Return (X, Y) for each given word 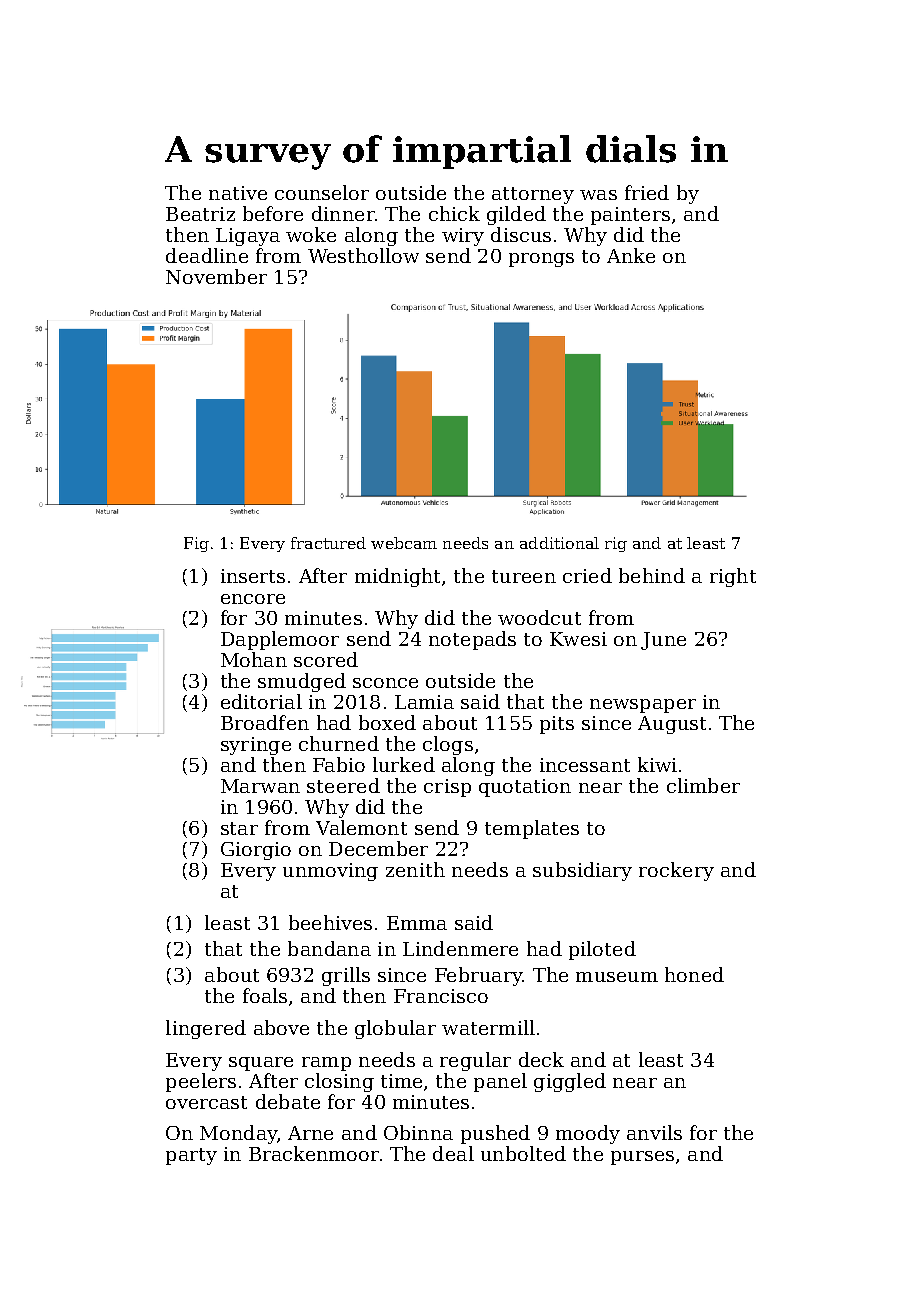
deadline (207, 255)
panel (500, 1082)
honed (694, 974)
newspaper (643, 706)
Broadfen (265, 722)
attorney (533, 195)
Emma (417, 923)
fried (647, 192)
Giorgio (256, 851)
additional (559, 543)
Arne (310, 1133)
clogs (448, 745)
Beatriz (200, 214)
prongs (541, 260)
